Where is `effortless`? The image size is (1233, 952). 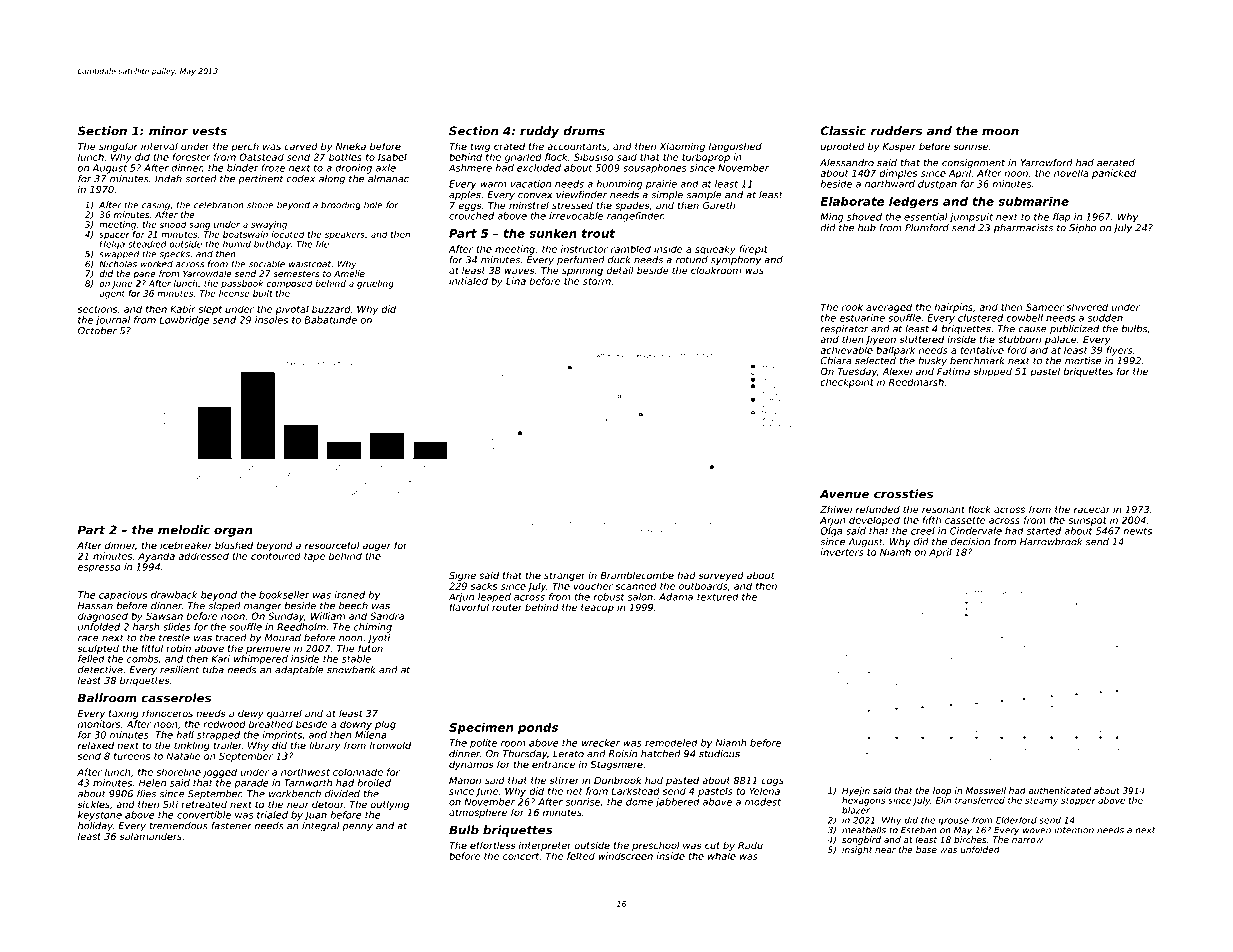 effortless is located at coordinates (492, 845).
